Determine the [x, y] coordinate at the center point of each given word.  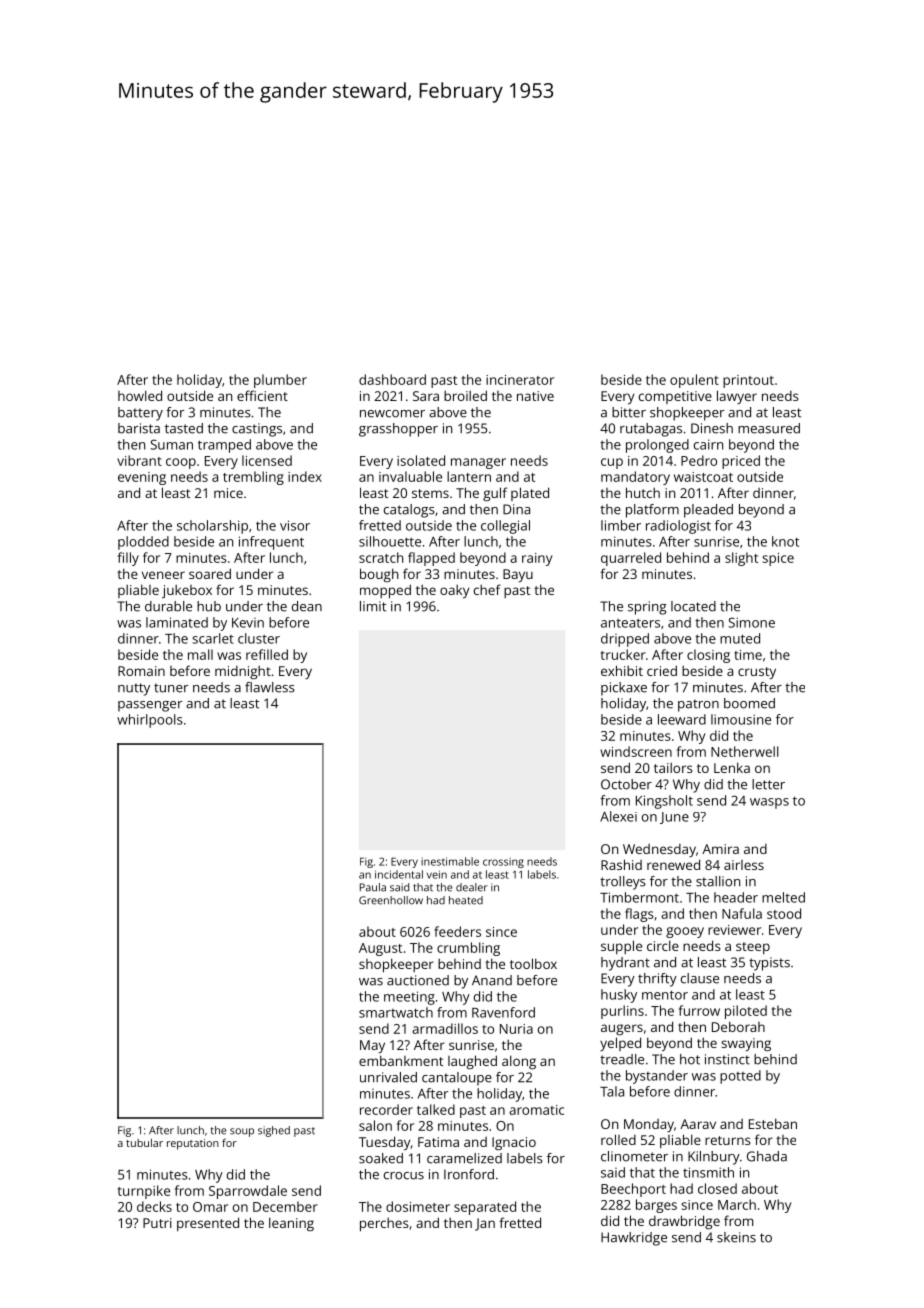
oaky [454, 591]
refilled [267, 654]
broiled [465, 395]
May [372, 1046]
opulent [694, 381]
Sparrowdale [248, 1192]
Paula [373, 887]
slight [741, 559]
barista [139, 428]
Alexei [618, 816]
